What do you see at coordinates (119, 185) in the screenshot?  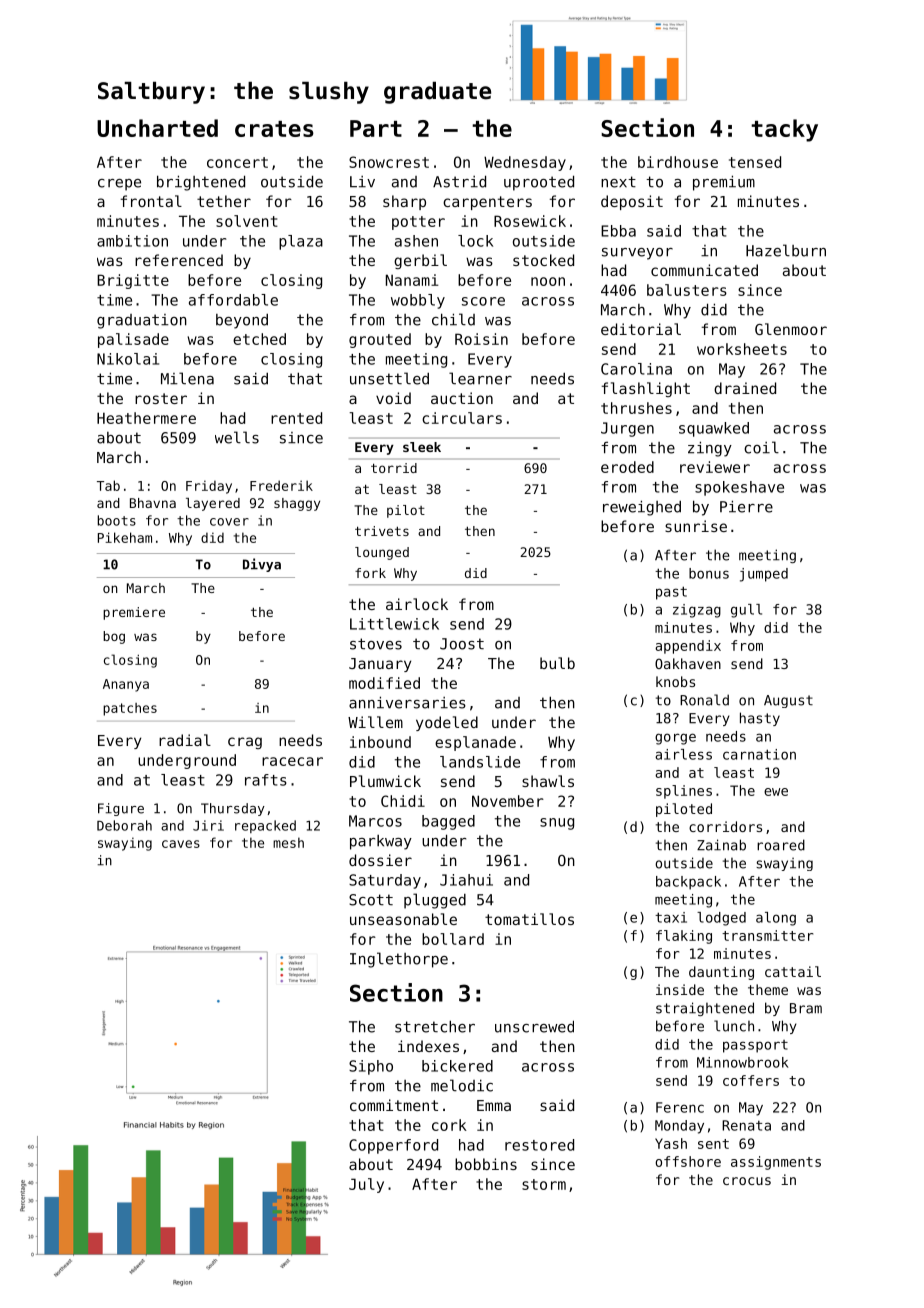 I see `crepe` at bounding box center [119, 185].
